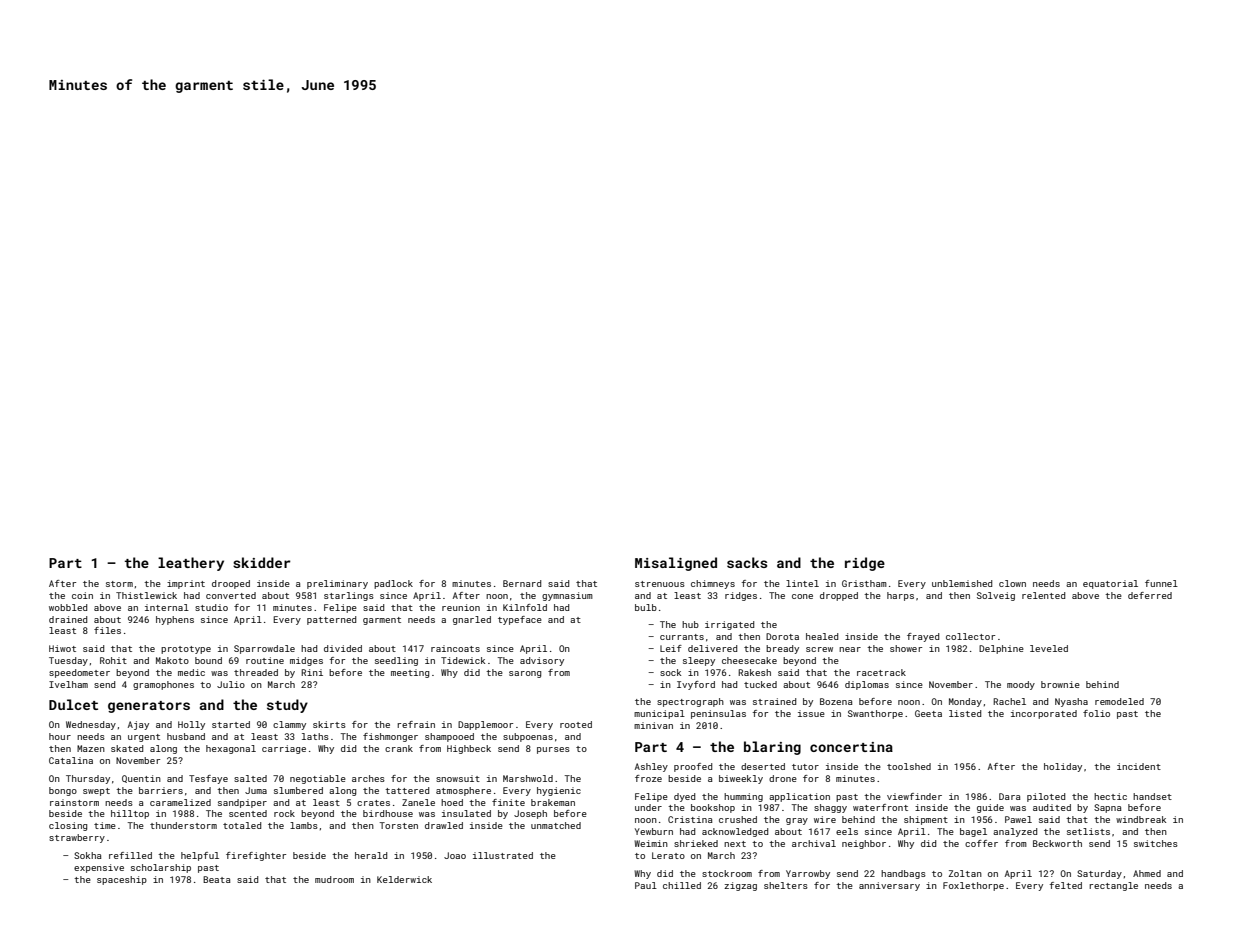  What do you see at coordinates (444, 825) in the screenshot?
I see `drawled` at bounding box center [444, 825].
